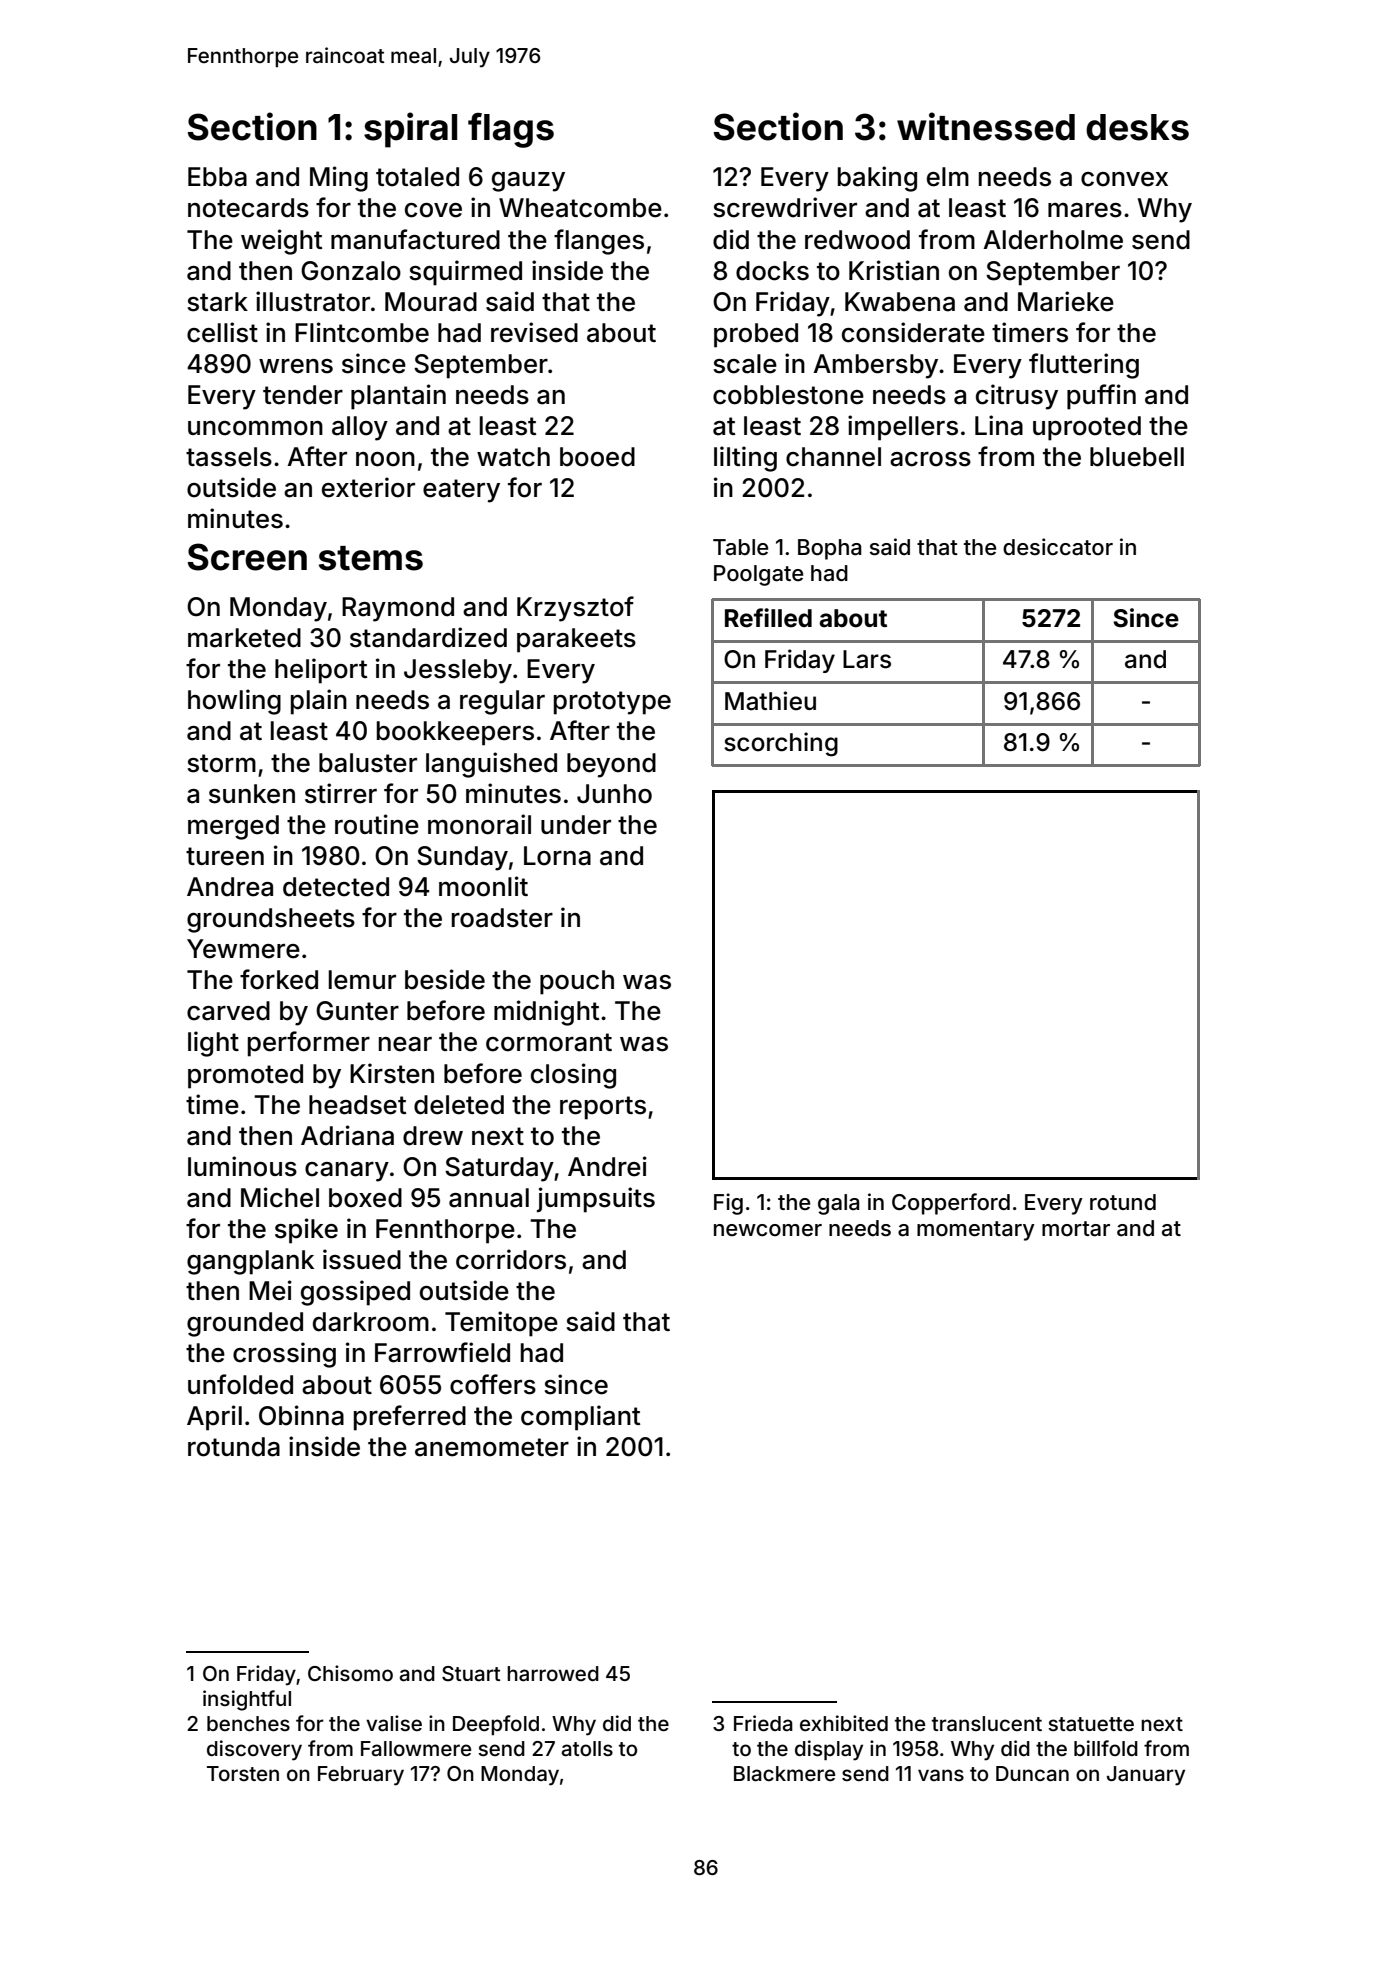 This page has width=1386, height=1969. I want to click on mortar, so click(1076, 1229).
